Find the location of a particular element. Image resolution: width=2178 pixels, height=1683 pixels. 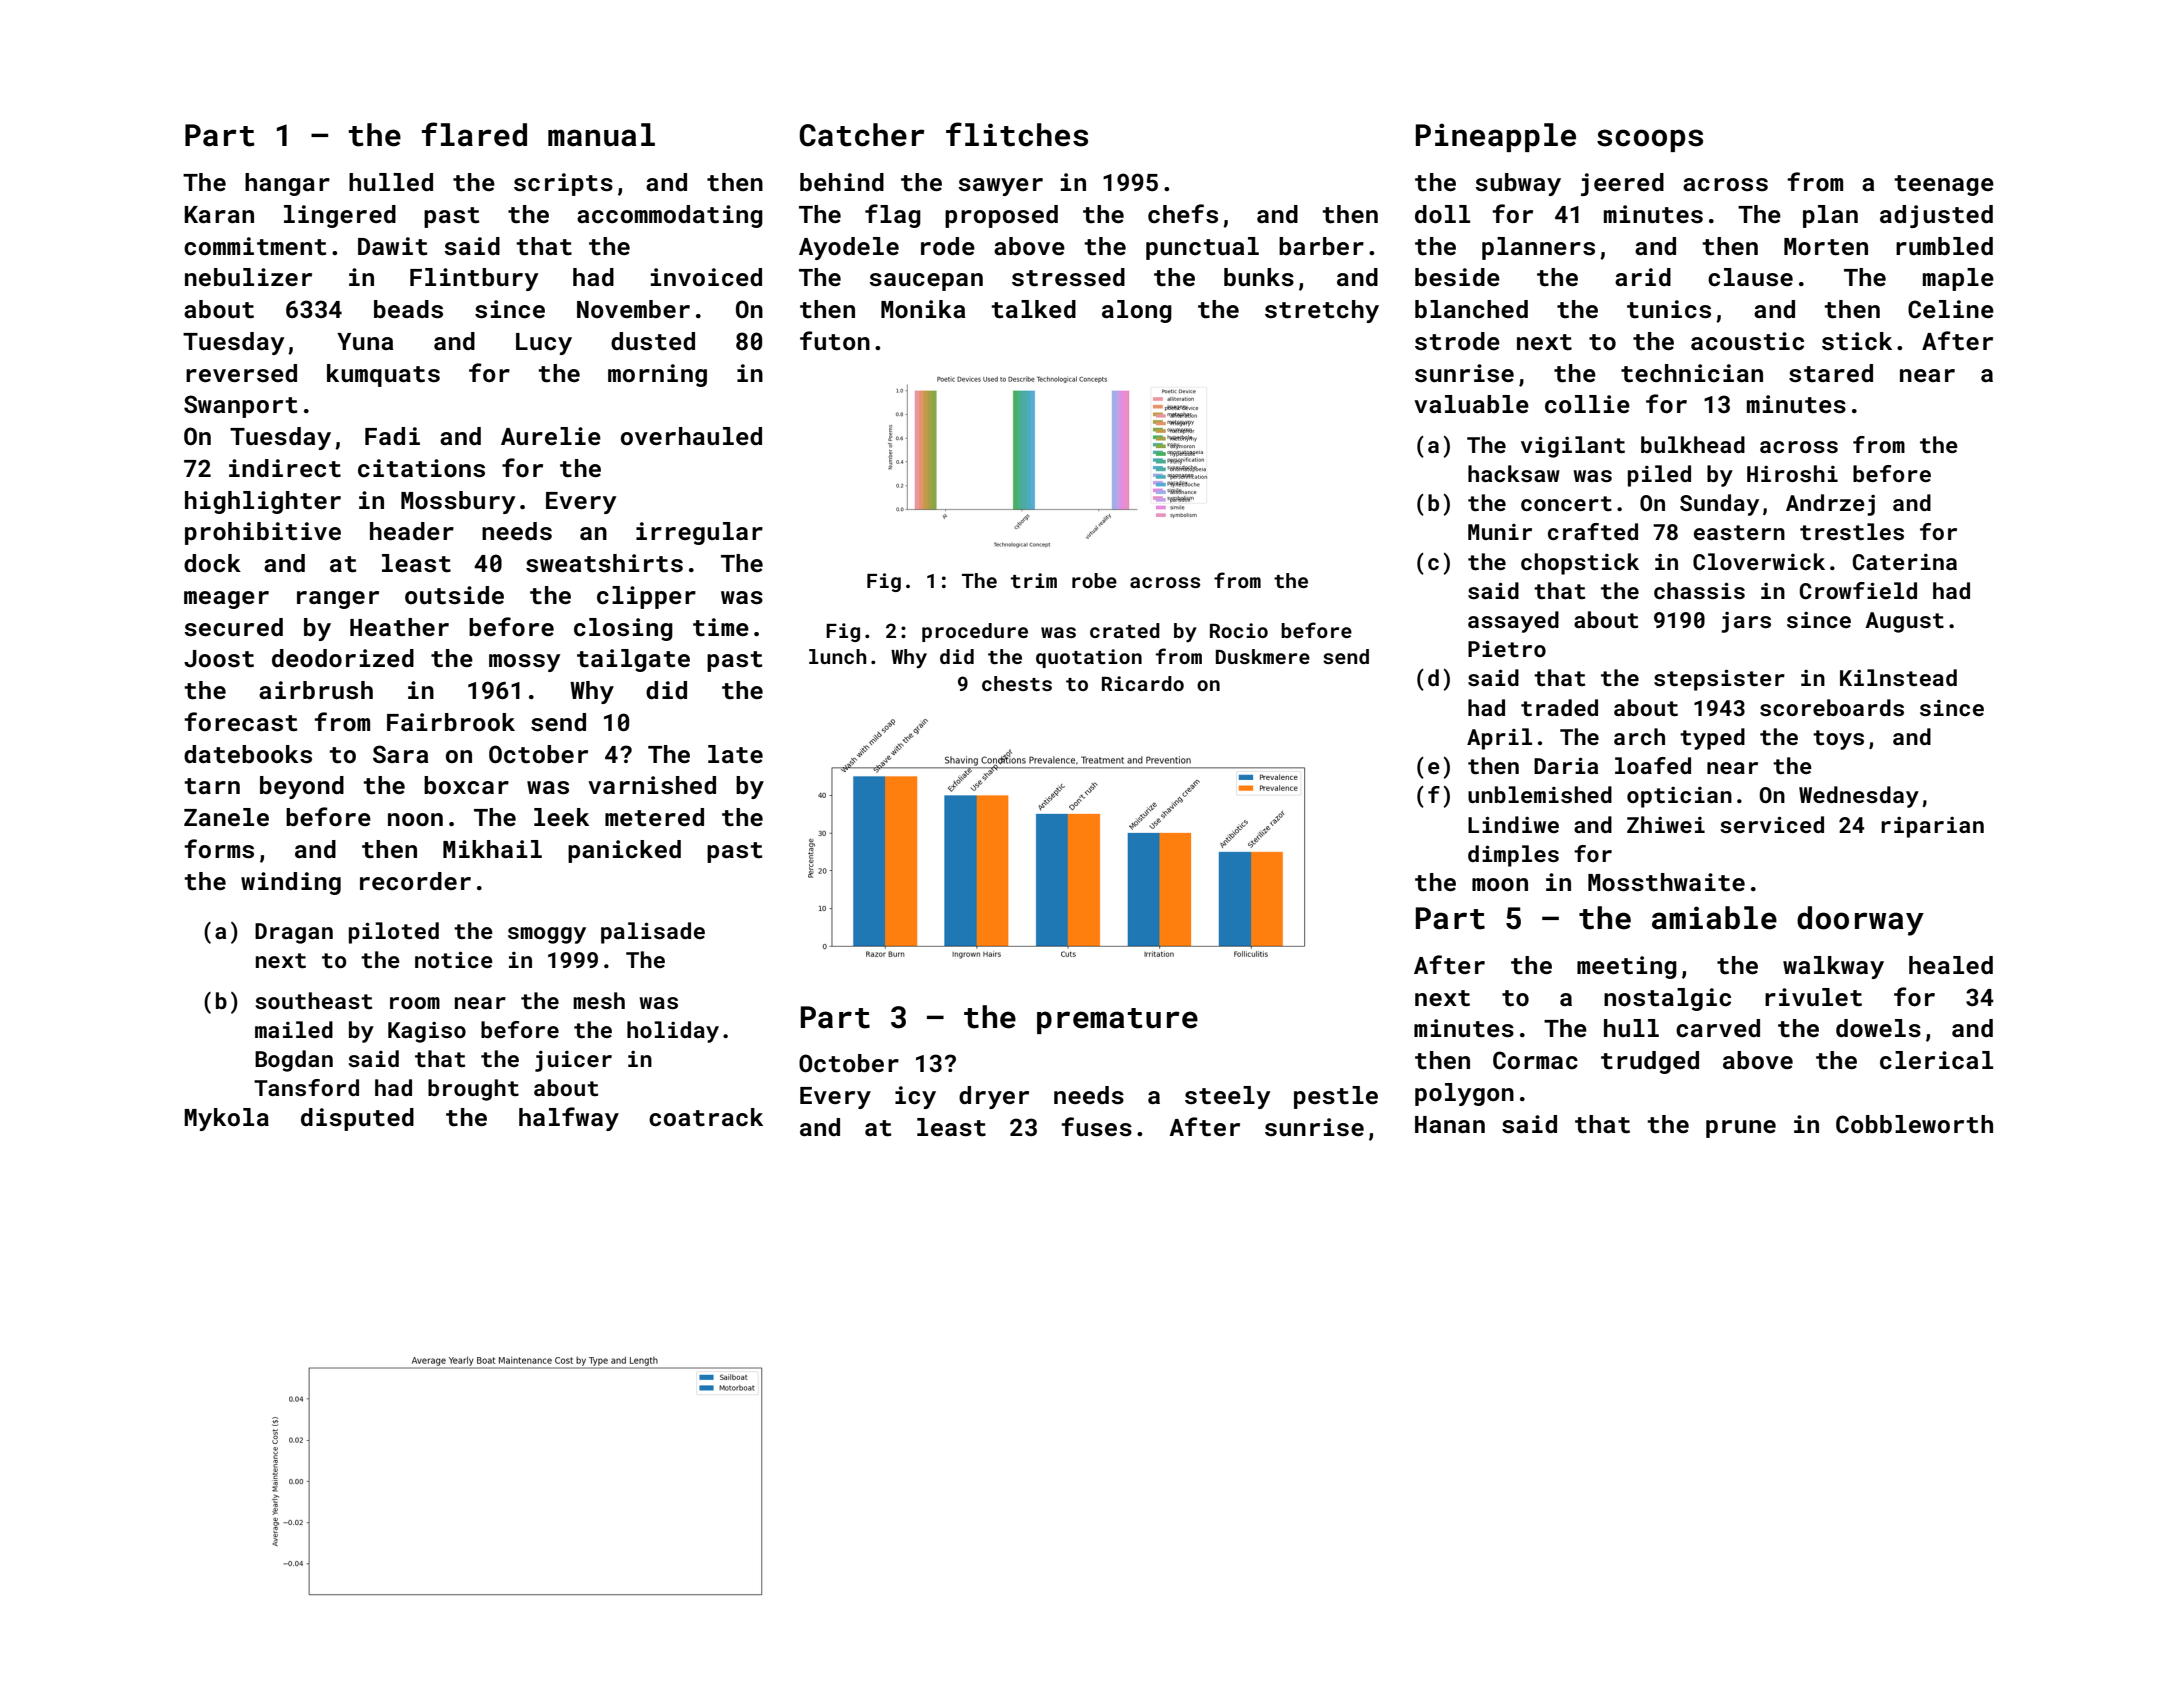

holiday is located at coordinates (673, 1032).
